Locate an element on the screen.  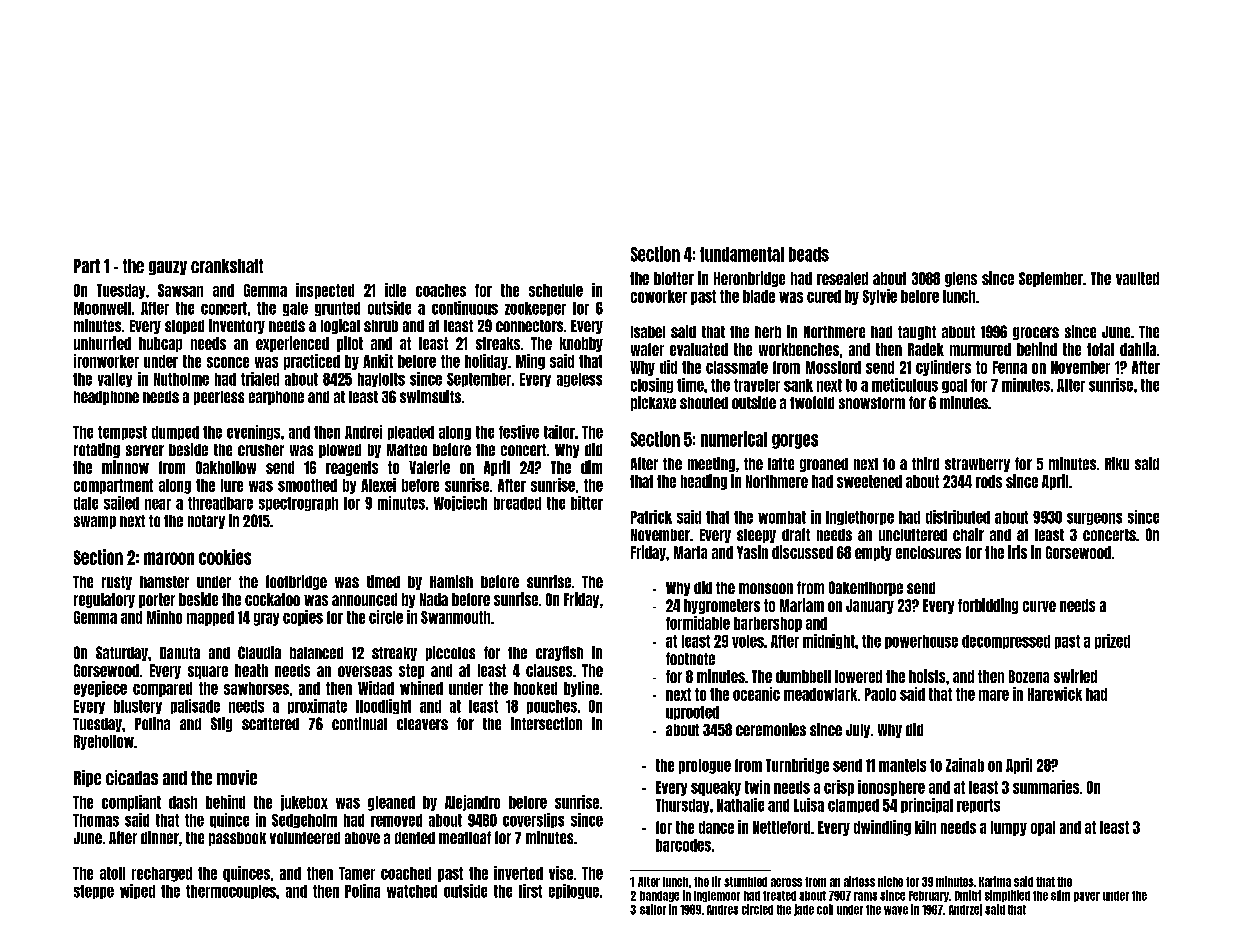
compliant is located at coordinates (131, 803).
